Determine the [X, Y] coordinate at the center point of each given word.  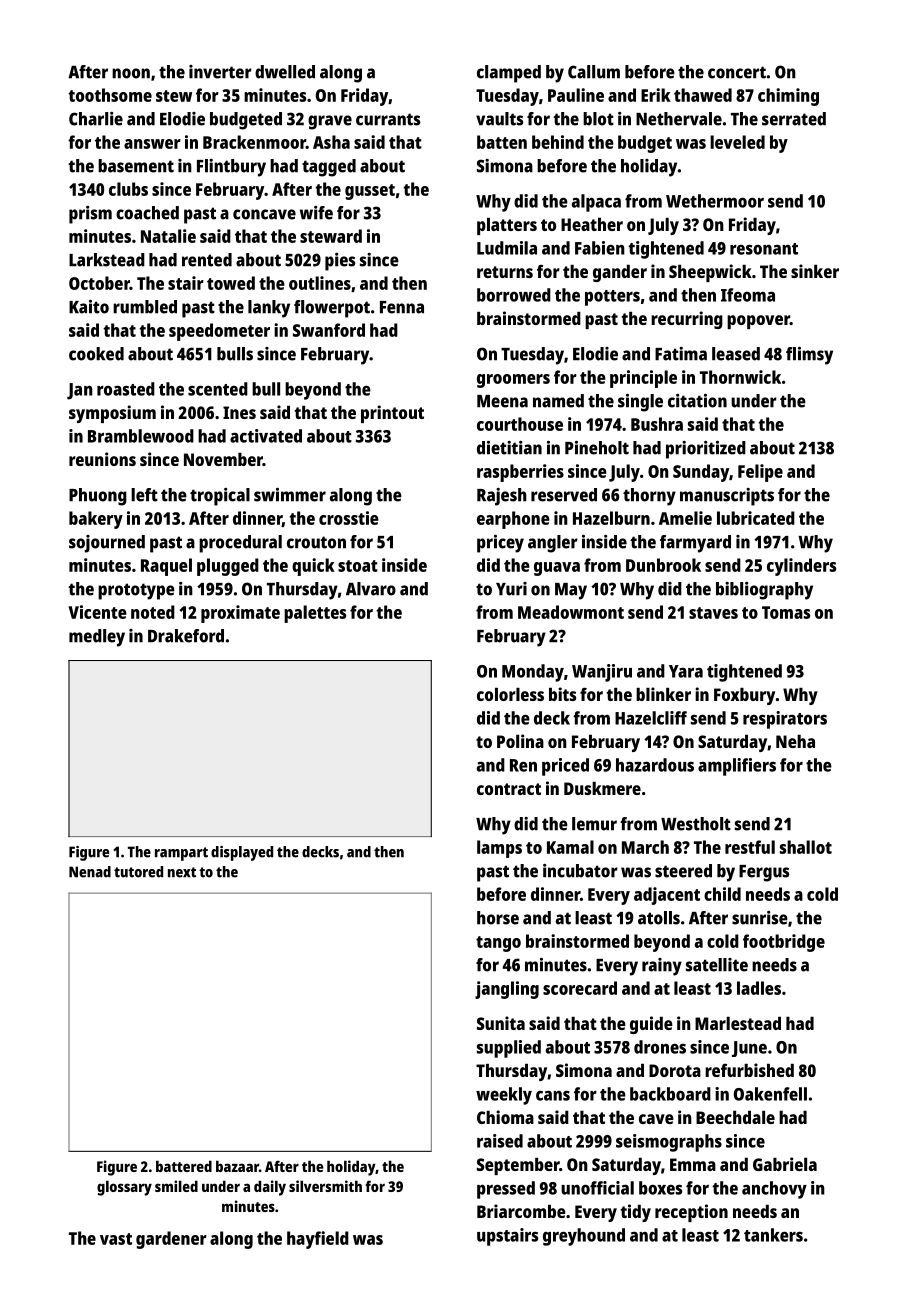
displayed [242, 853]
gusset [370, 192]
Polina [520, 741]
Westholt [696, 824]
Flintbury [231, 168]
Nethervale [679, 119]
